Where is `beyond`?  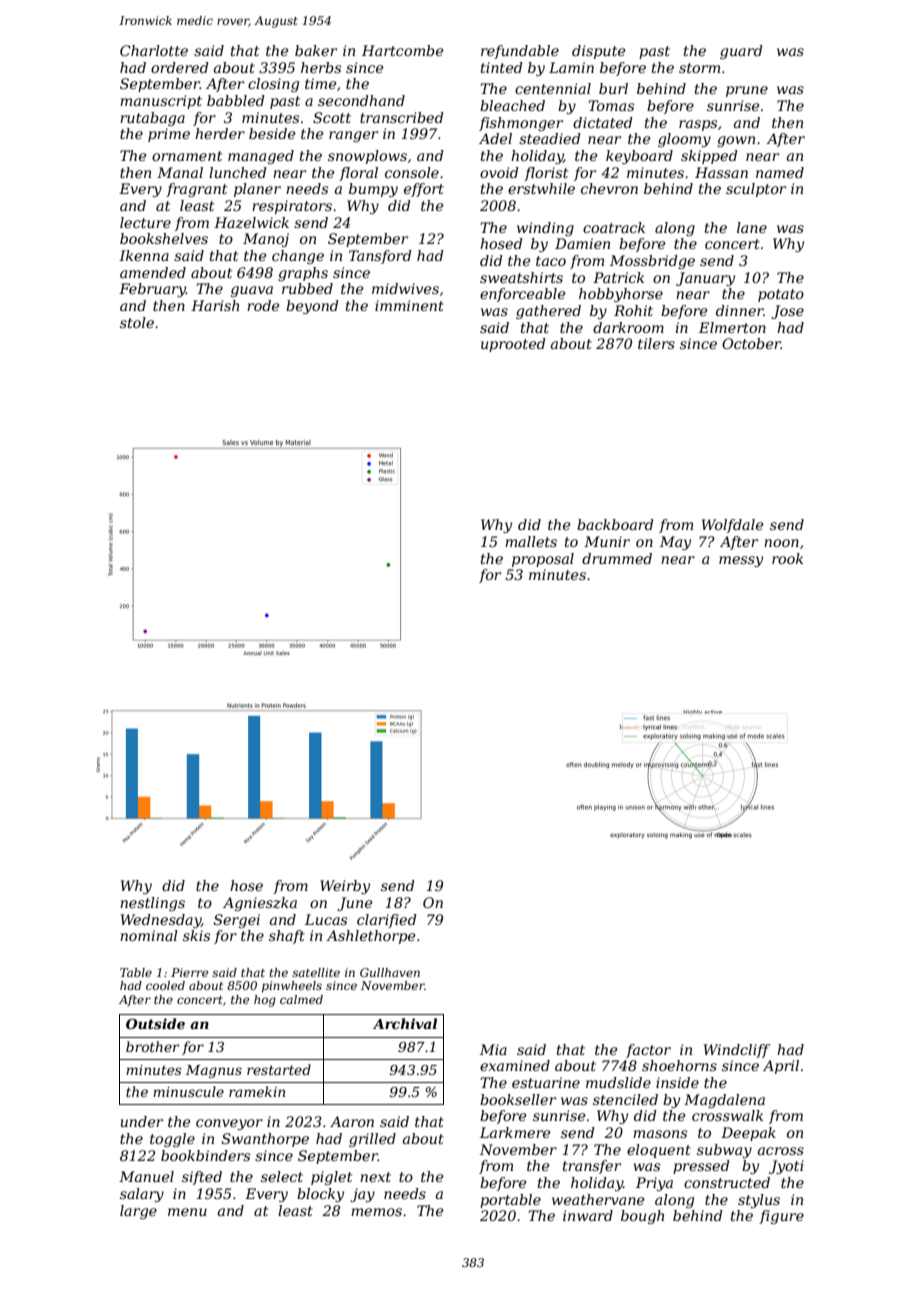 beyond is located at coordinates (312, 307).
